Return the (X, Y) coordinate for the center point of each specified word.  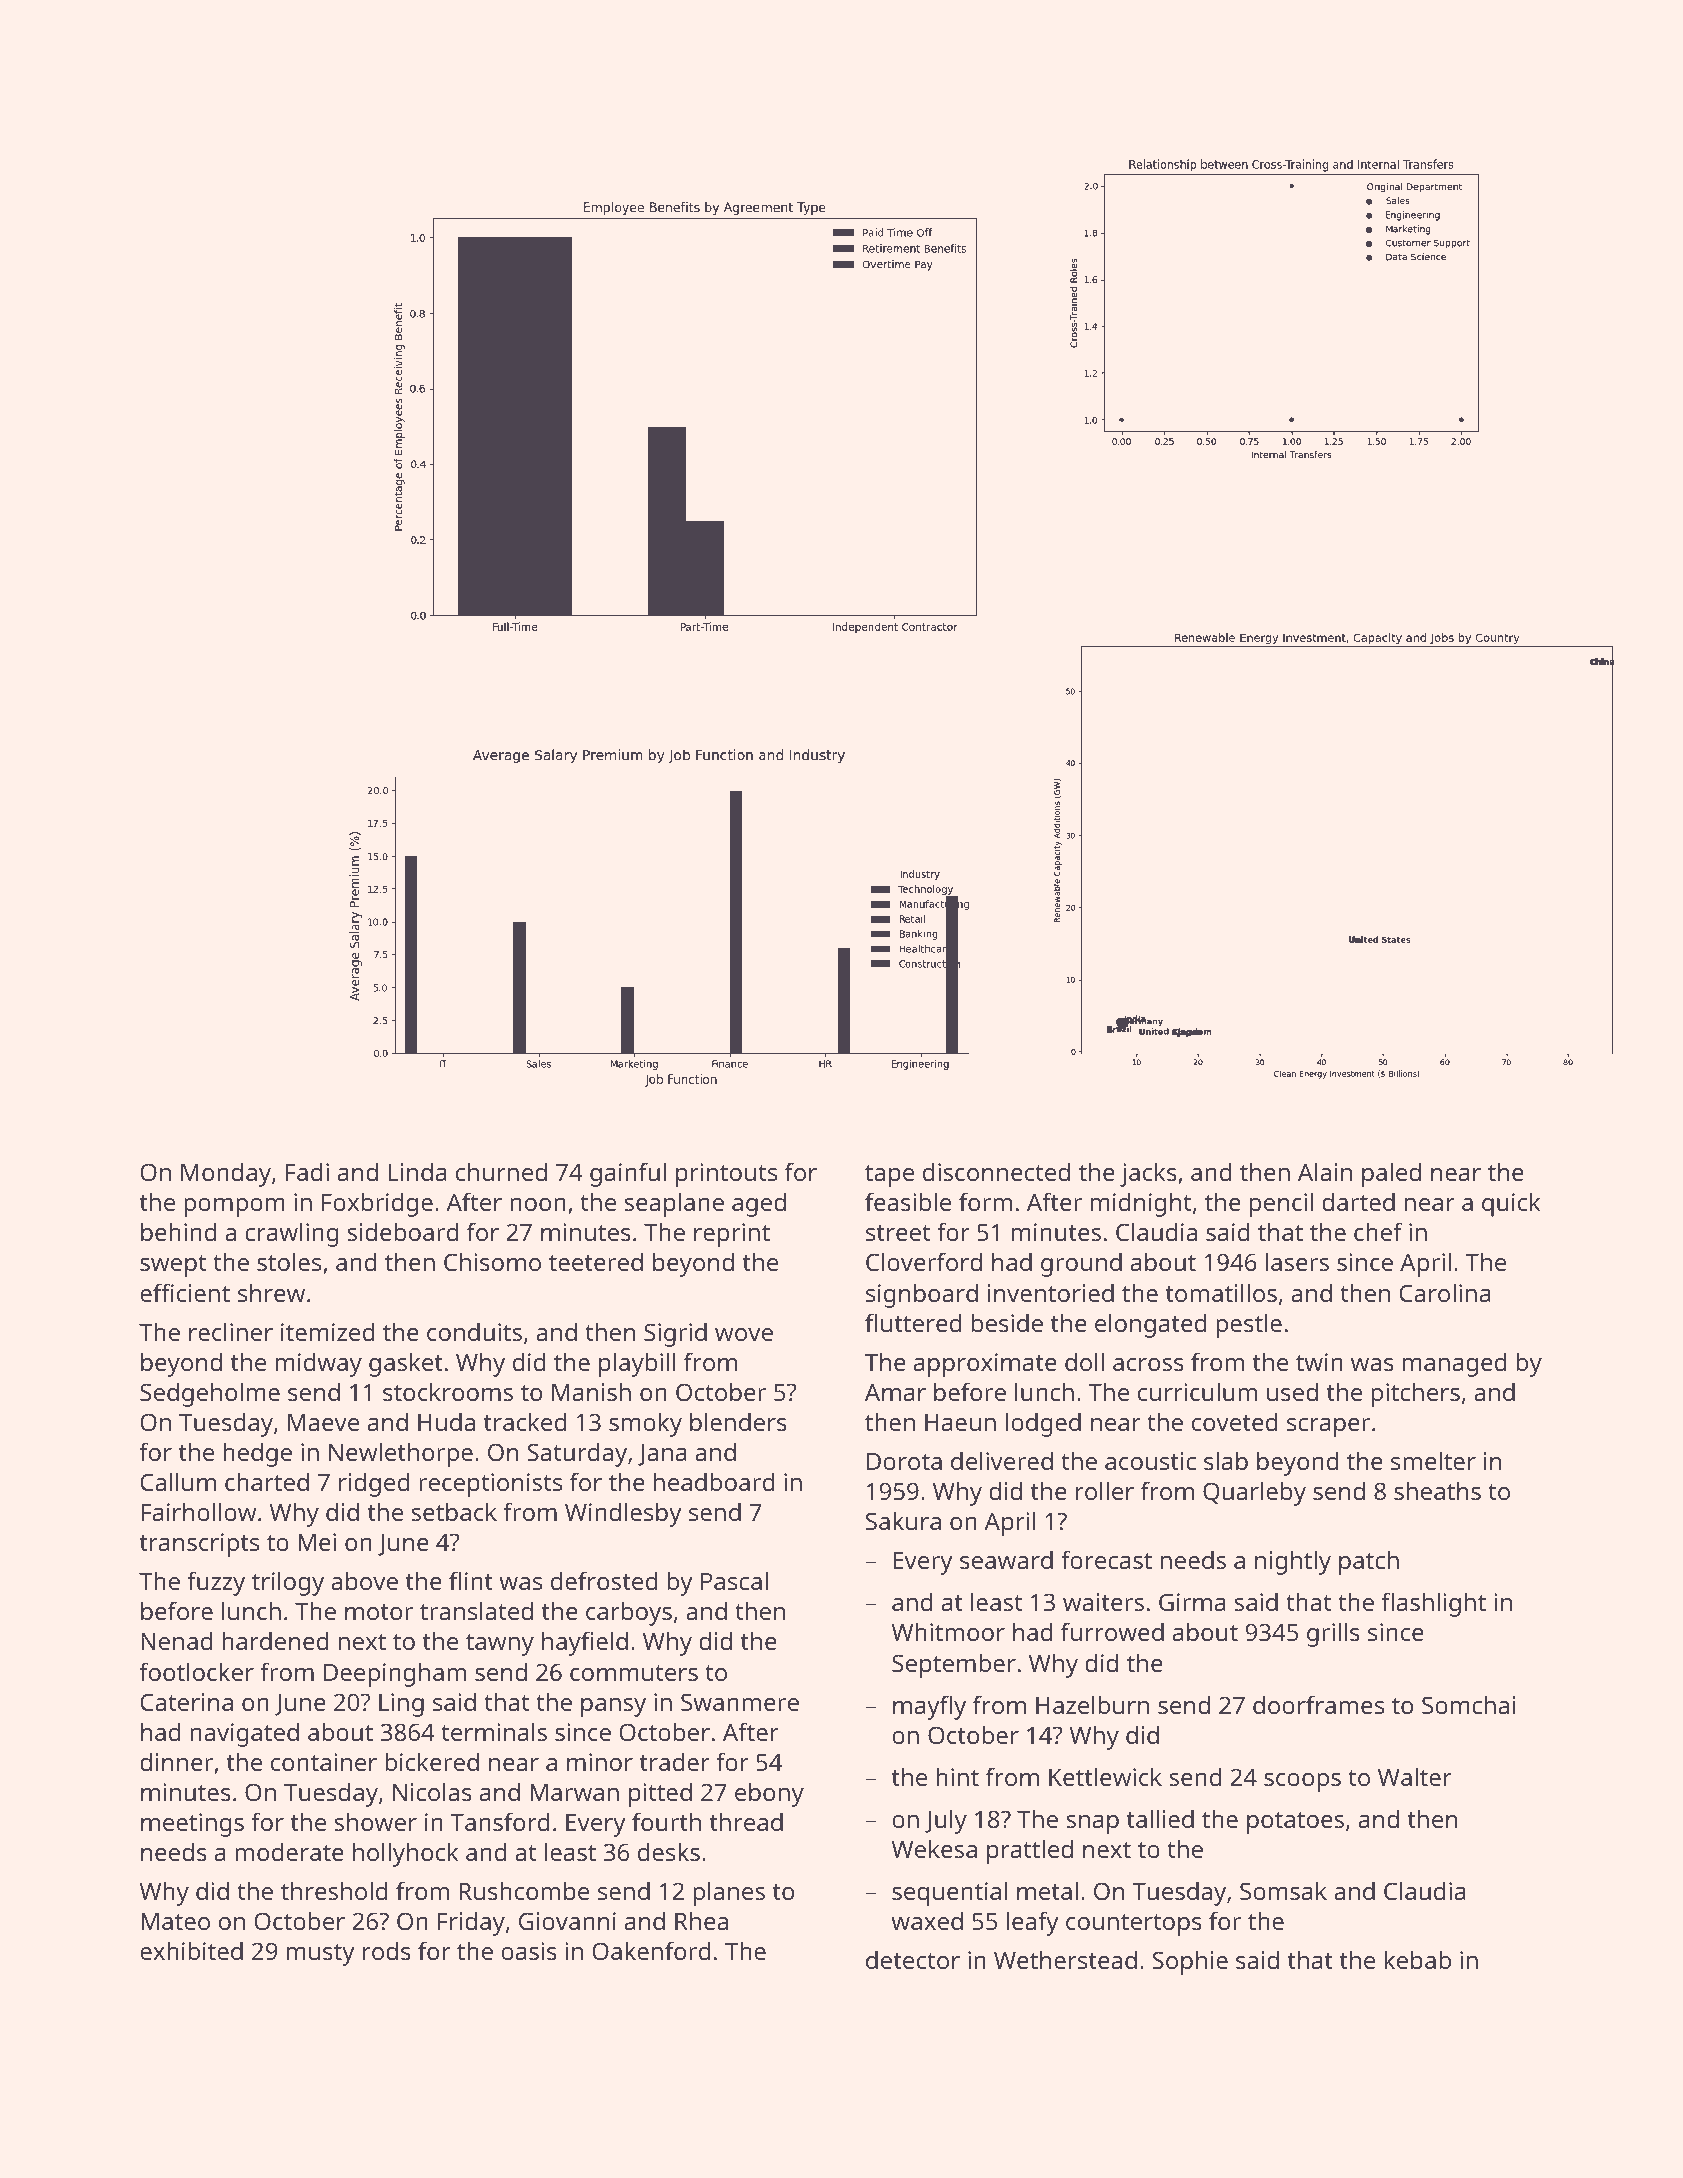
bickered (432, 1761)
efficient (185, 1292)
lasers (1297, 1261)
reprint (732, 1235)
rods (387, 1950)
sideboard (403, 1231)
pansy (613, 1707)
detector (913, 1959)
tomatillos (1221, 1292)
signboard (922, 1295)
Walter (1415, 1776)
